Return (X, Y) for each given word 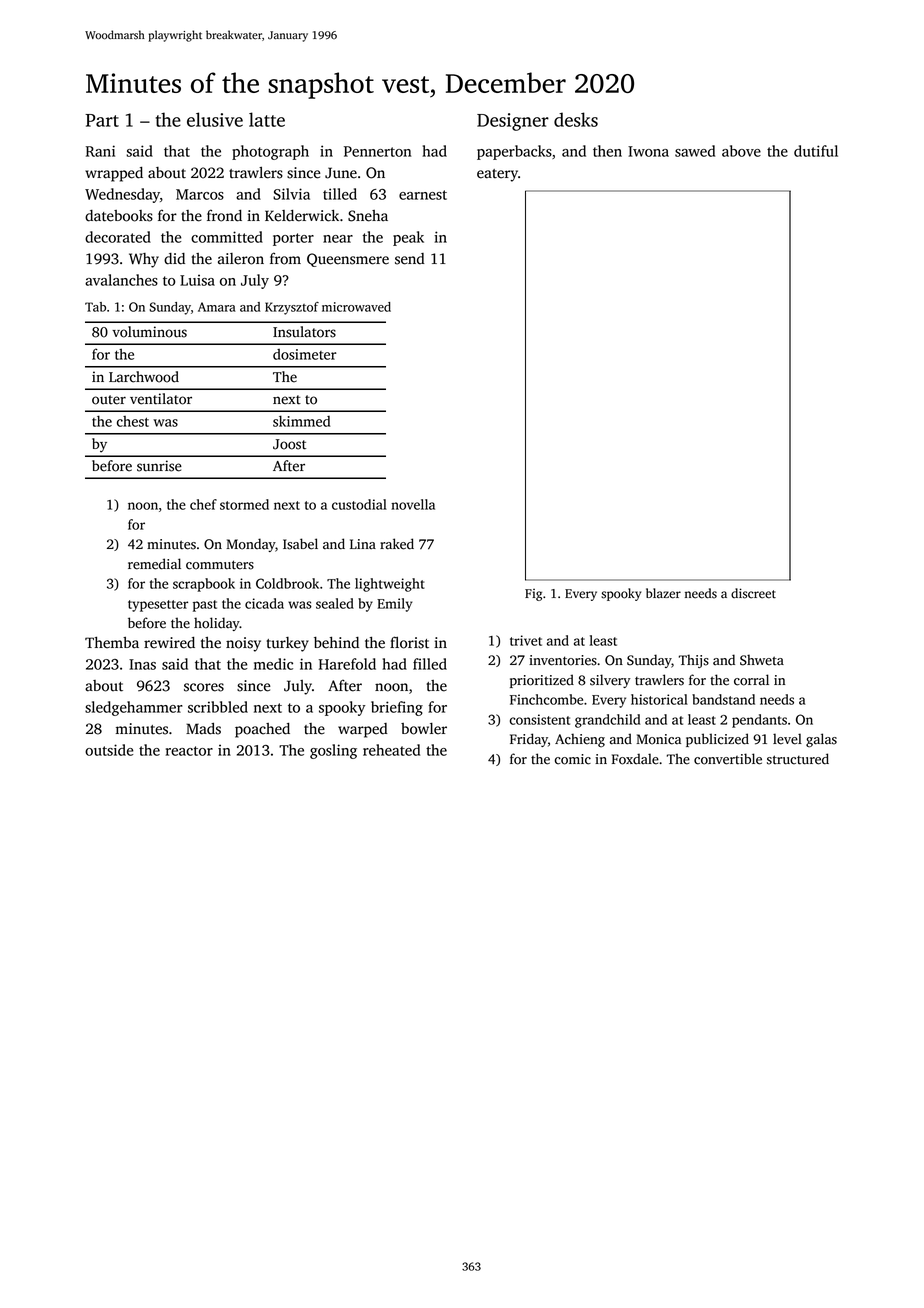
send (410, 259)
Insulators (304, 332)
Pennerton (377, 151)
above (741, 151)
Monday (251, 545)
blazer (663, 593)
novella (413, 504)
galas (821, 740)
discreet (753, 593)
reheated (391, 750)
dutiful (816, 151)
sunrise (159, 466)
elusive (215, 119)
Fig (533, 595)
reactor (189, 751)
